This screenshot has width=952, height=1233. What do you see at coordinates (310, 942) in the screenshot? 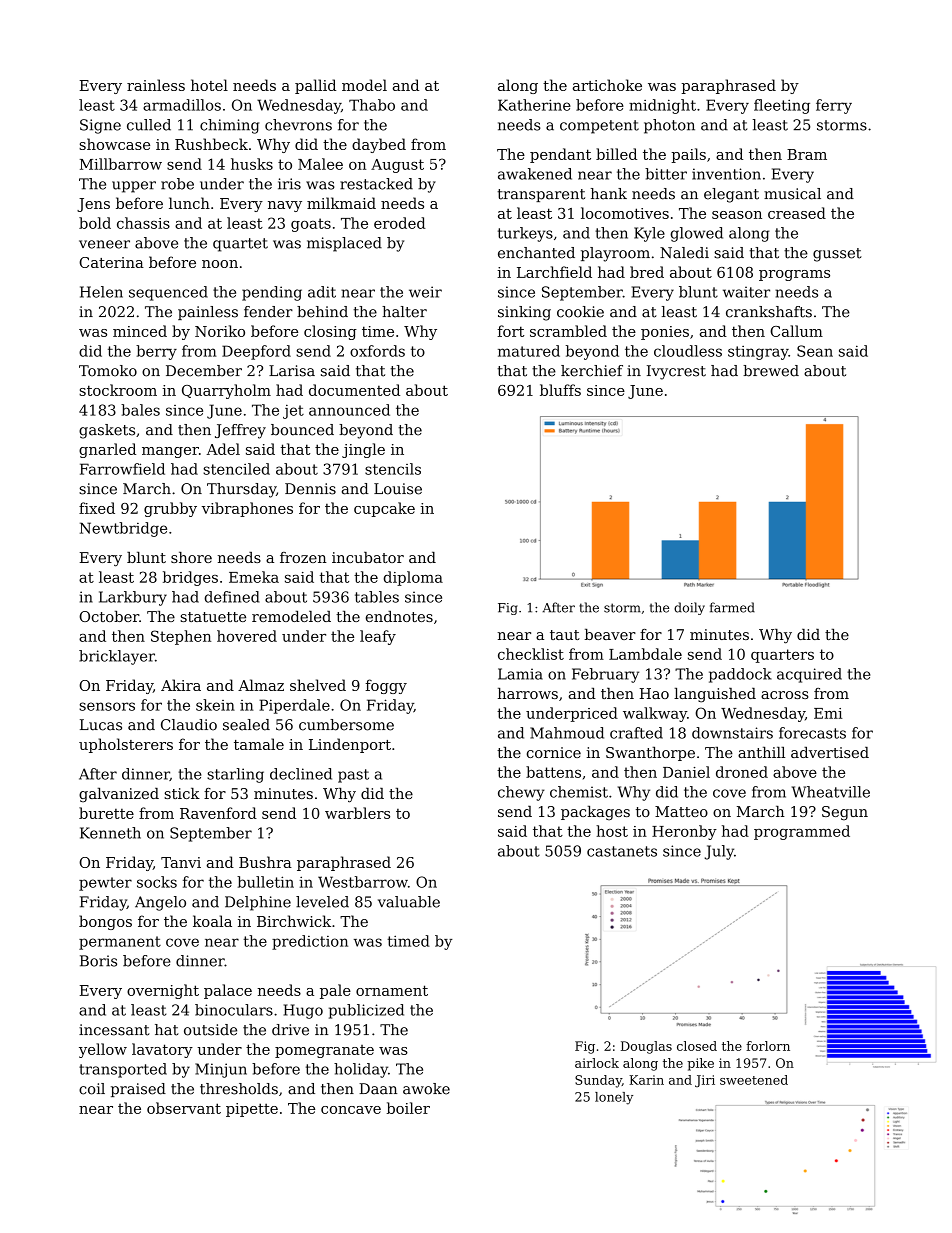
I see `prediction` at bounding box center [310, 942].
